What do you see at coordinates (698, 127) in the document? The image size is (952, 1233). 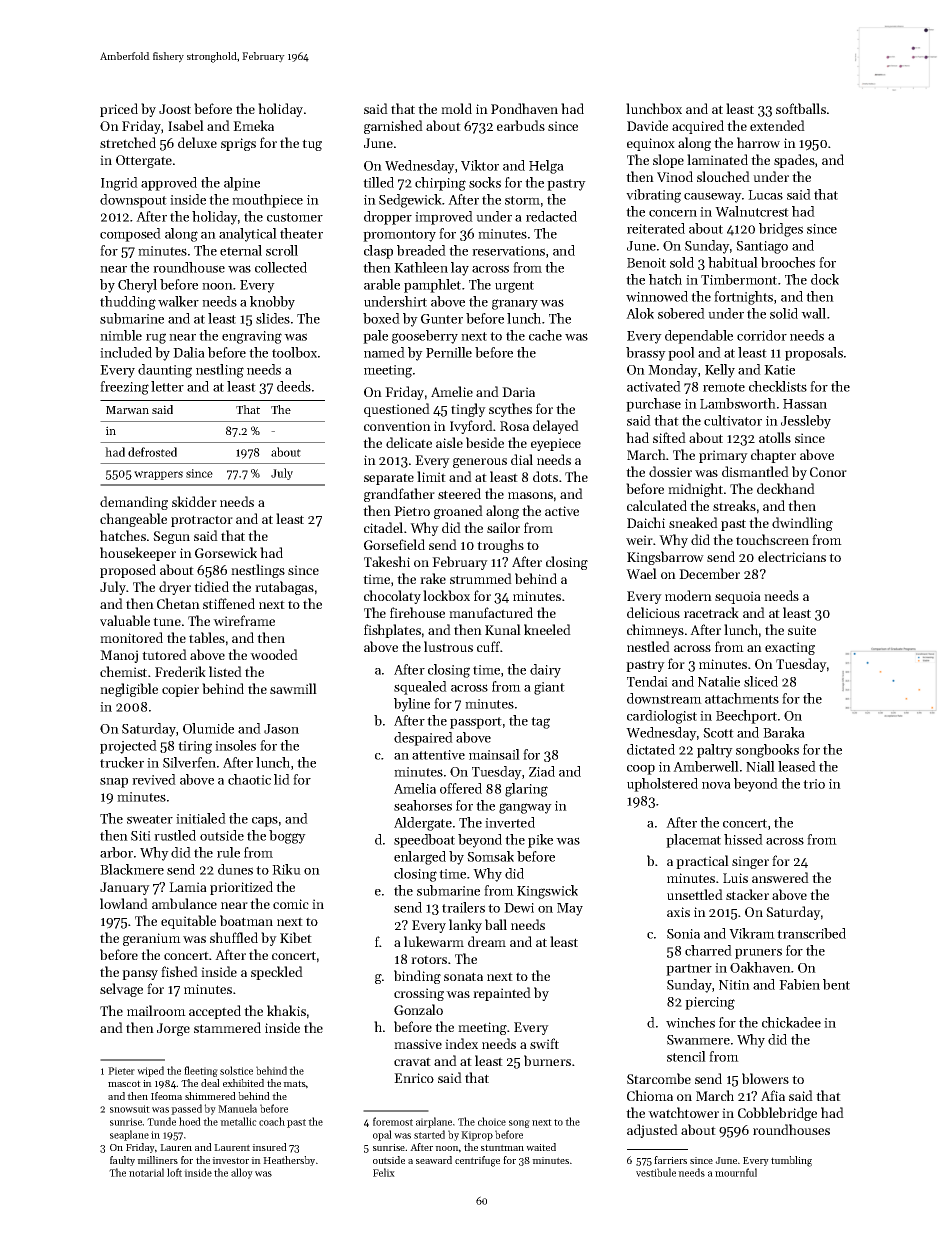 I see `acquired` at bounding box center [698, 127].
